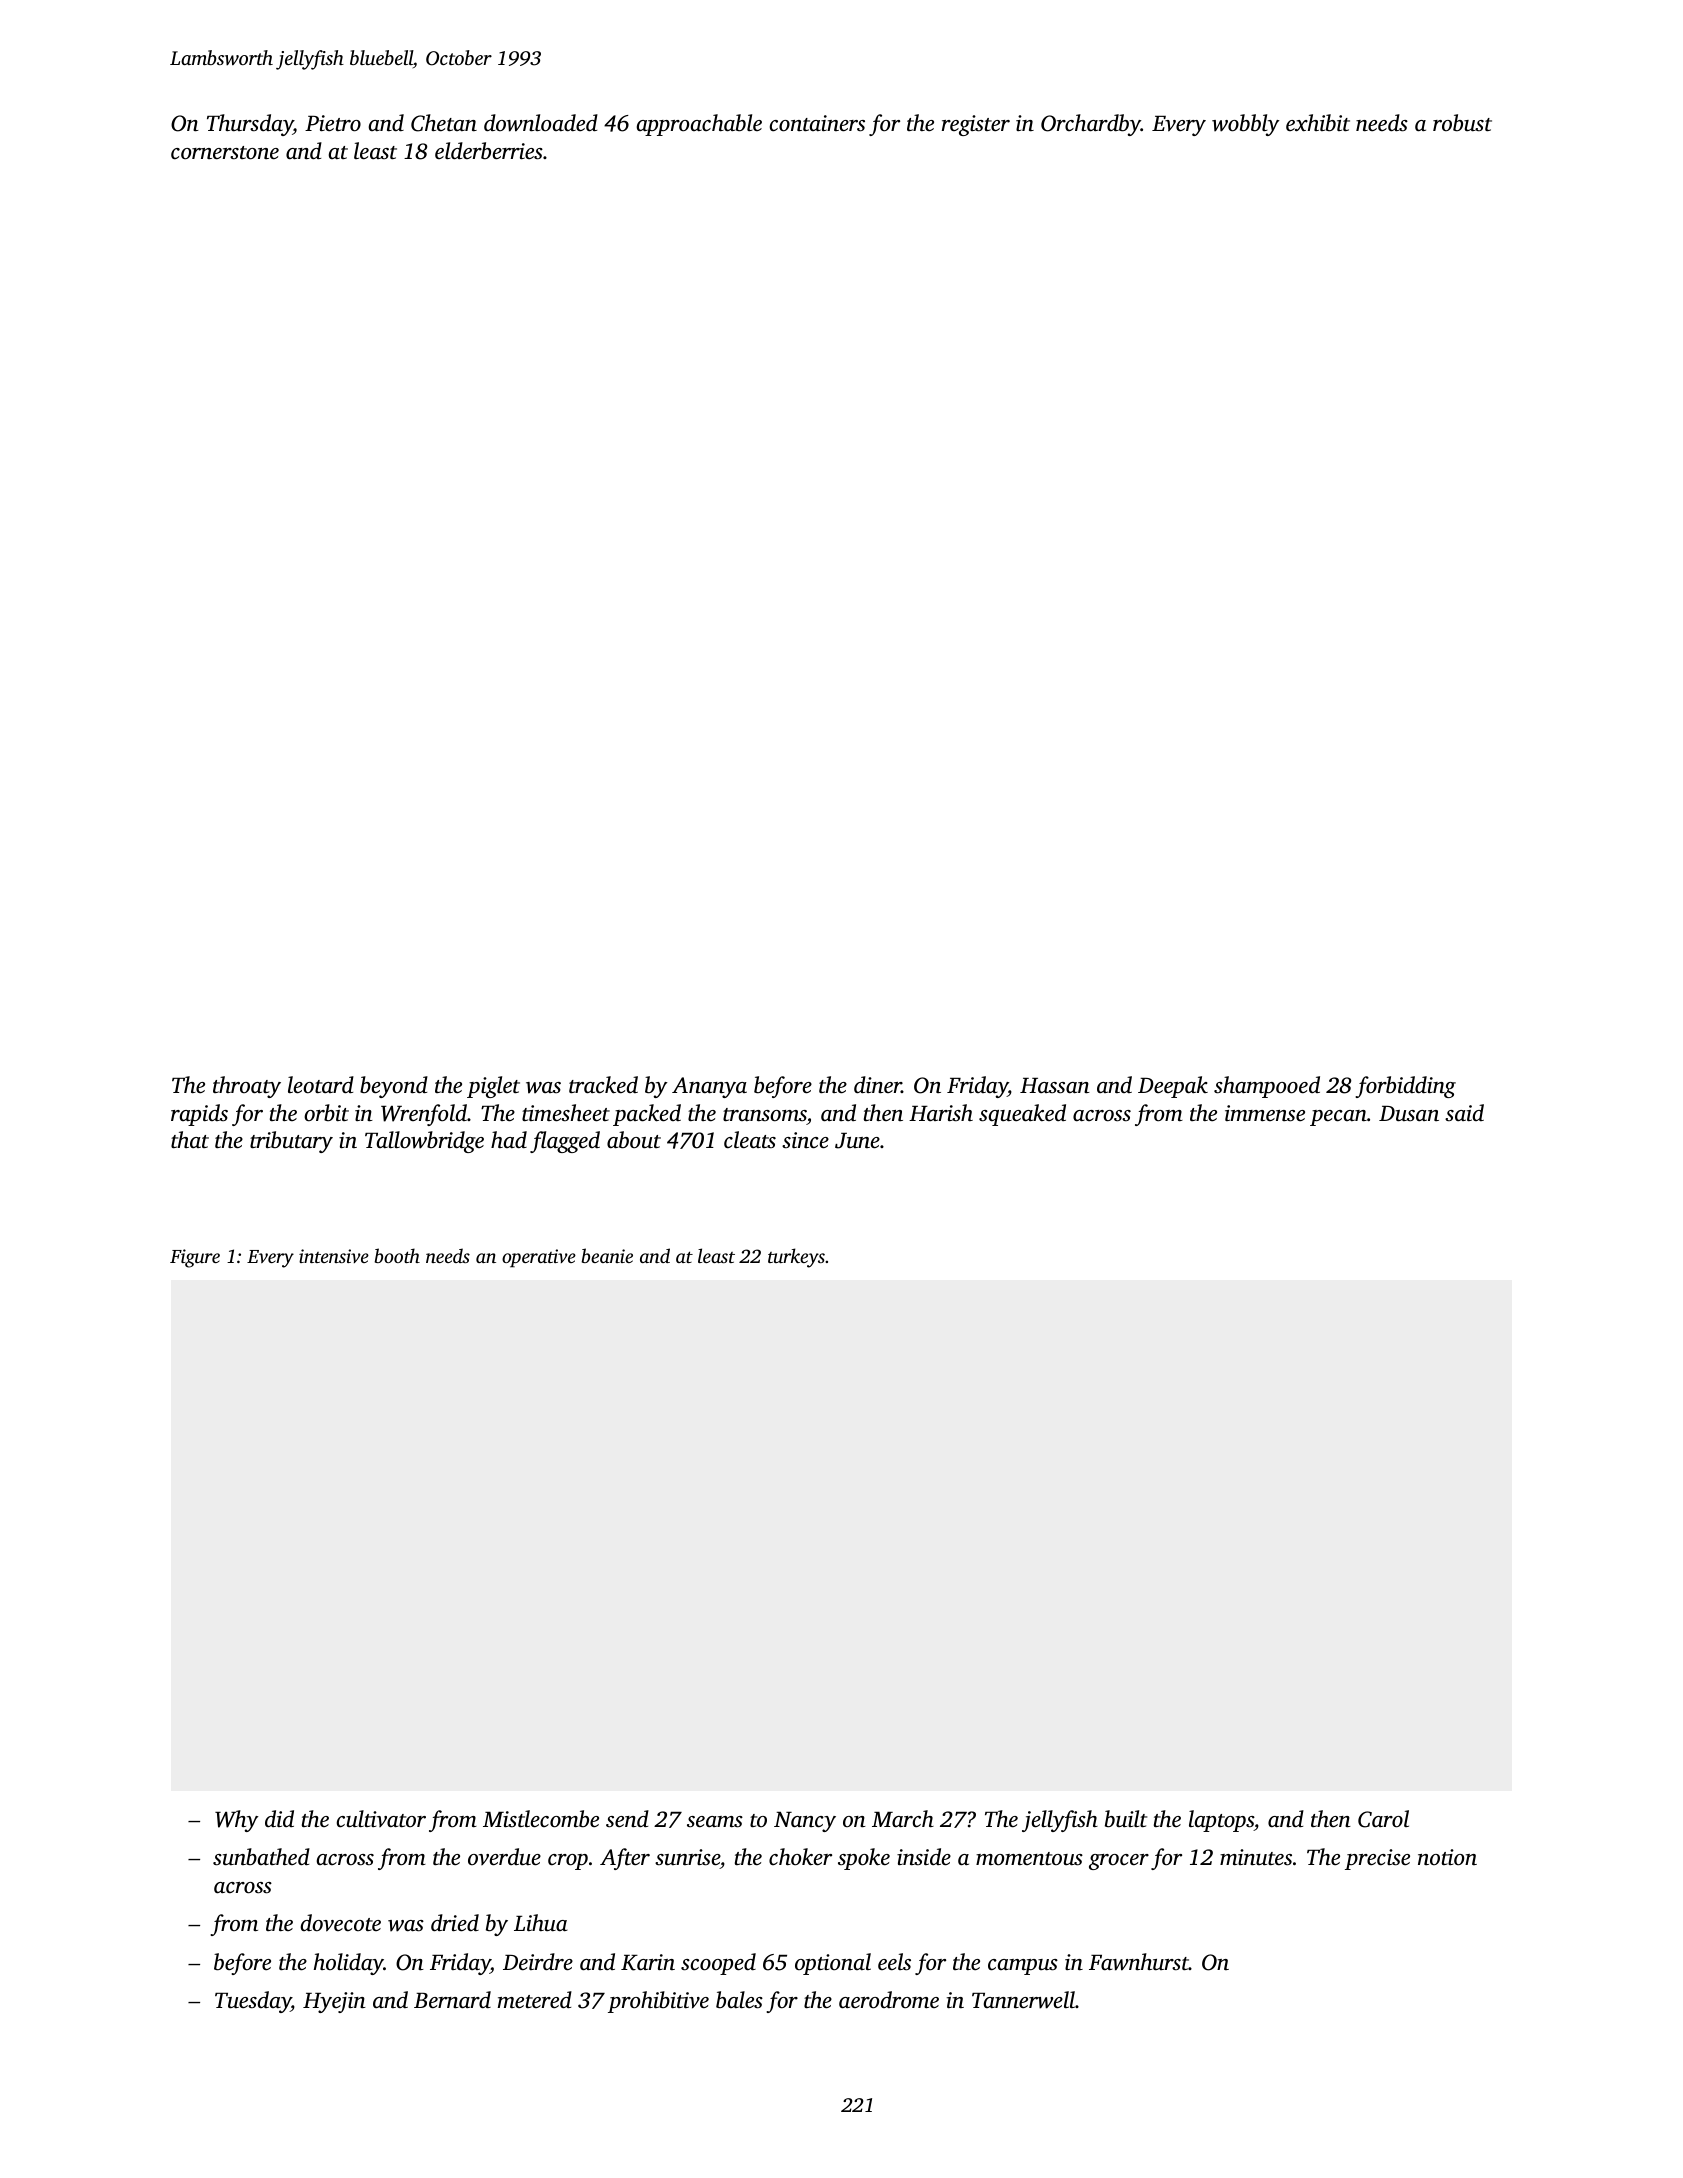  What do you see at coordinates (1447, 1857) in the screenshot?
I see `notion` at bounding box center [1447, 1857].
